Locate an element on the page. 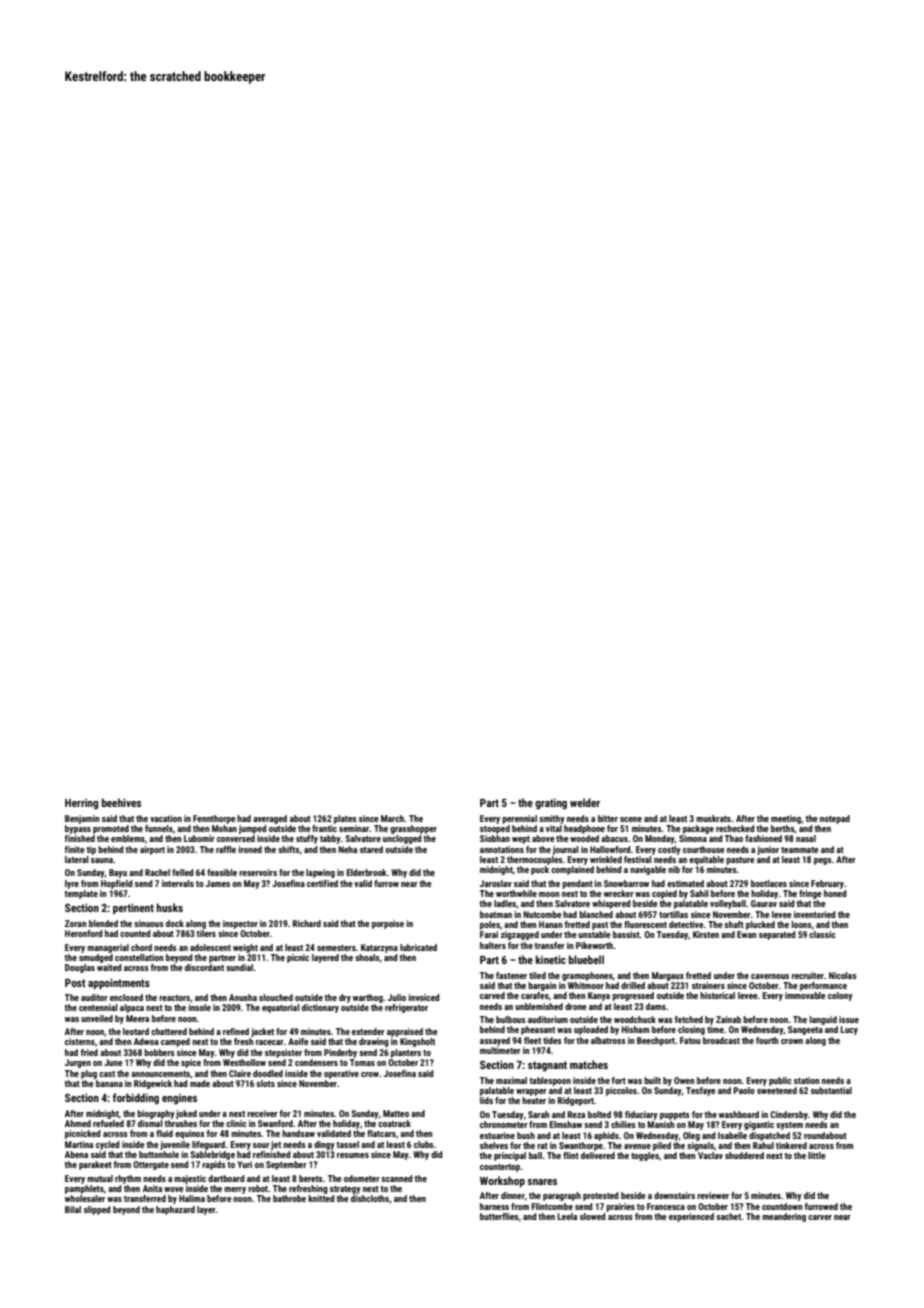  weight is located at coordinates (245, 948).
